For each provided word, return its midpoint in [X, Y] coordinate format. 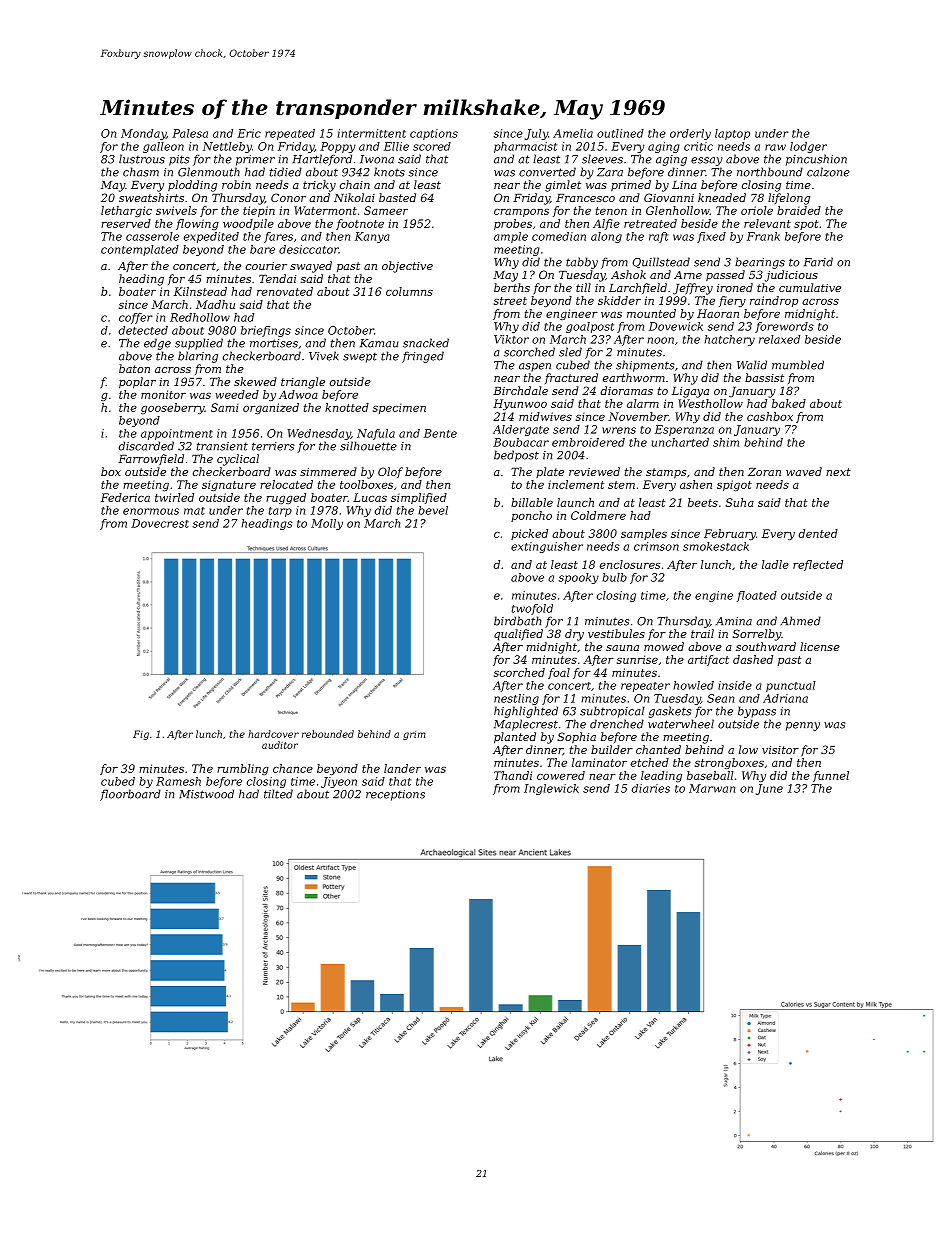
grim [414, 735]
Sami [224, 407]
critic [698, 146]
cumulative [810, 287]
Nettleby [227, 147]
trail [702, 633]
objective [407, 267]
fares [278, 237]
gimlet [563, 186]
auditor [280, 745]
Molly [327, 524]
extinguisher [547, 547]
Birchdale [520, 390]
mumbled [798, 365]
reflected [818, 565]
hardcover [273, 734]
